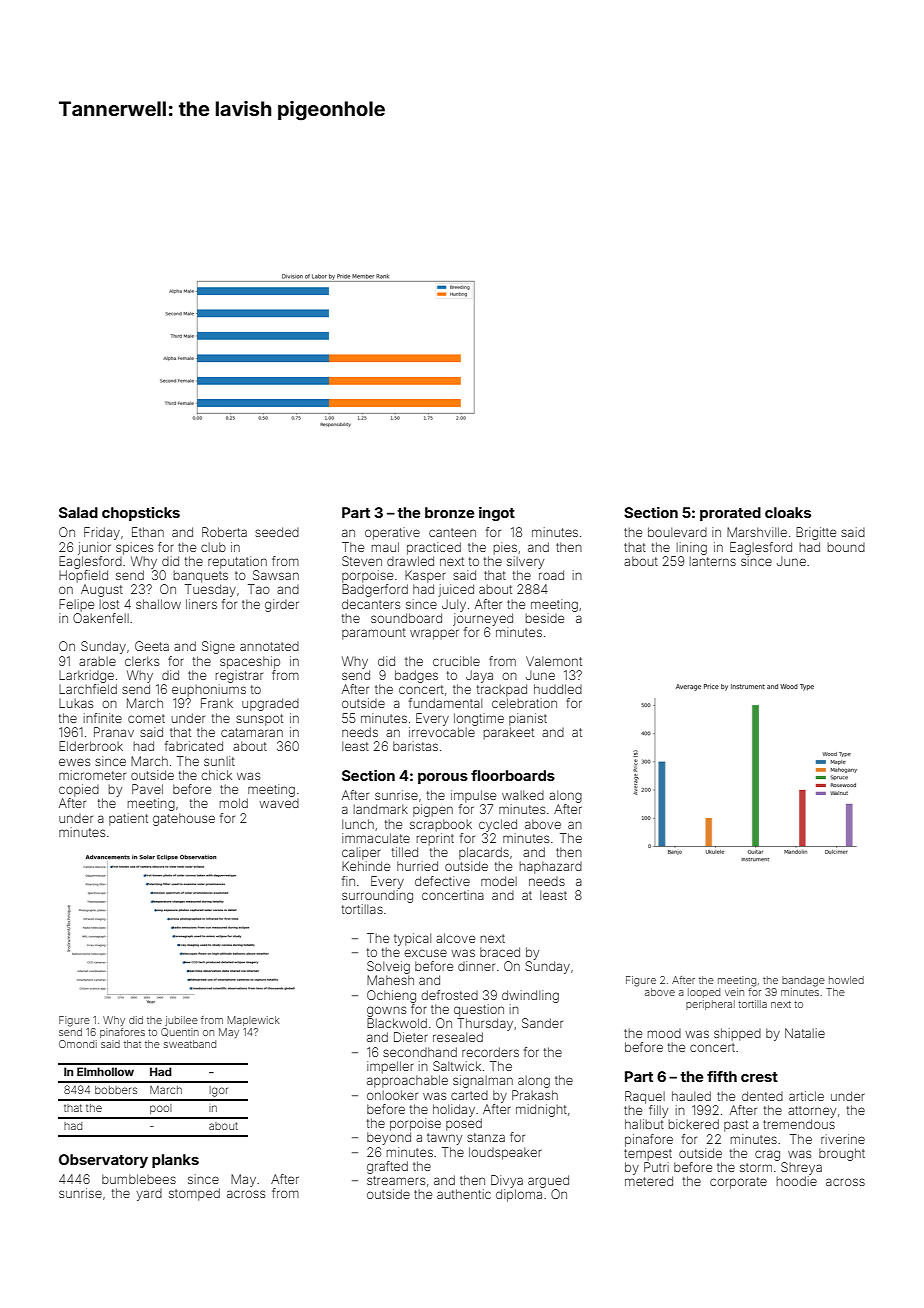 The width and height of the screenshot is (924, 1308). I want to click on hoodie, so click(797, 1181).
